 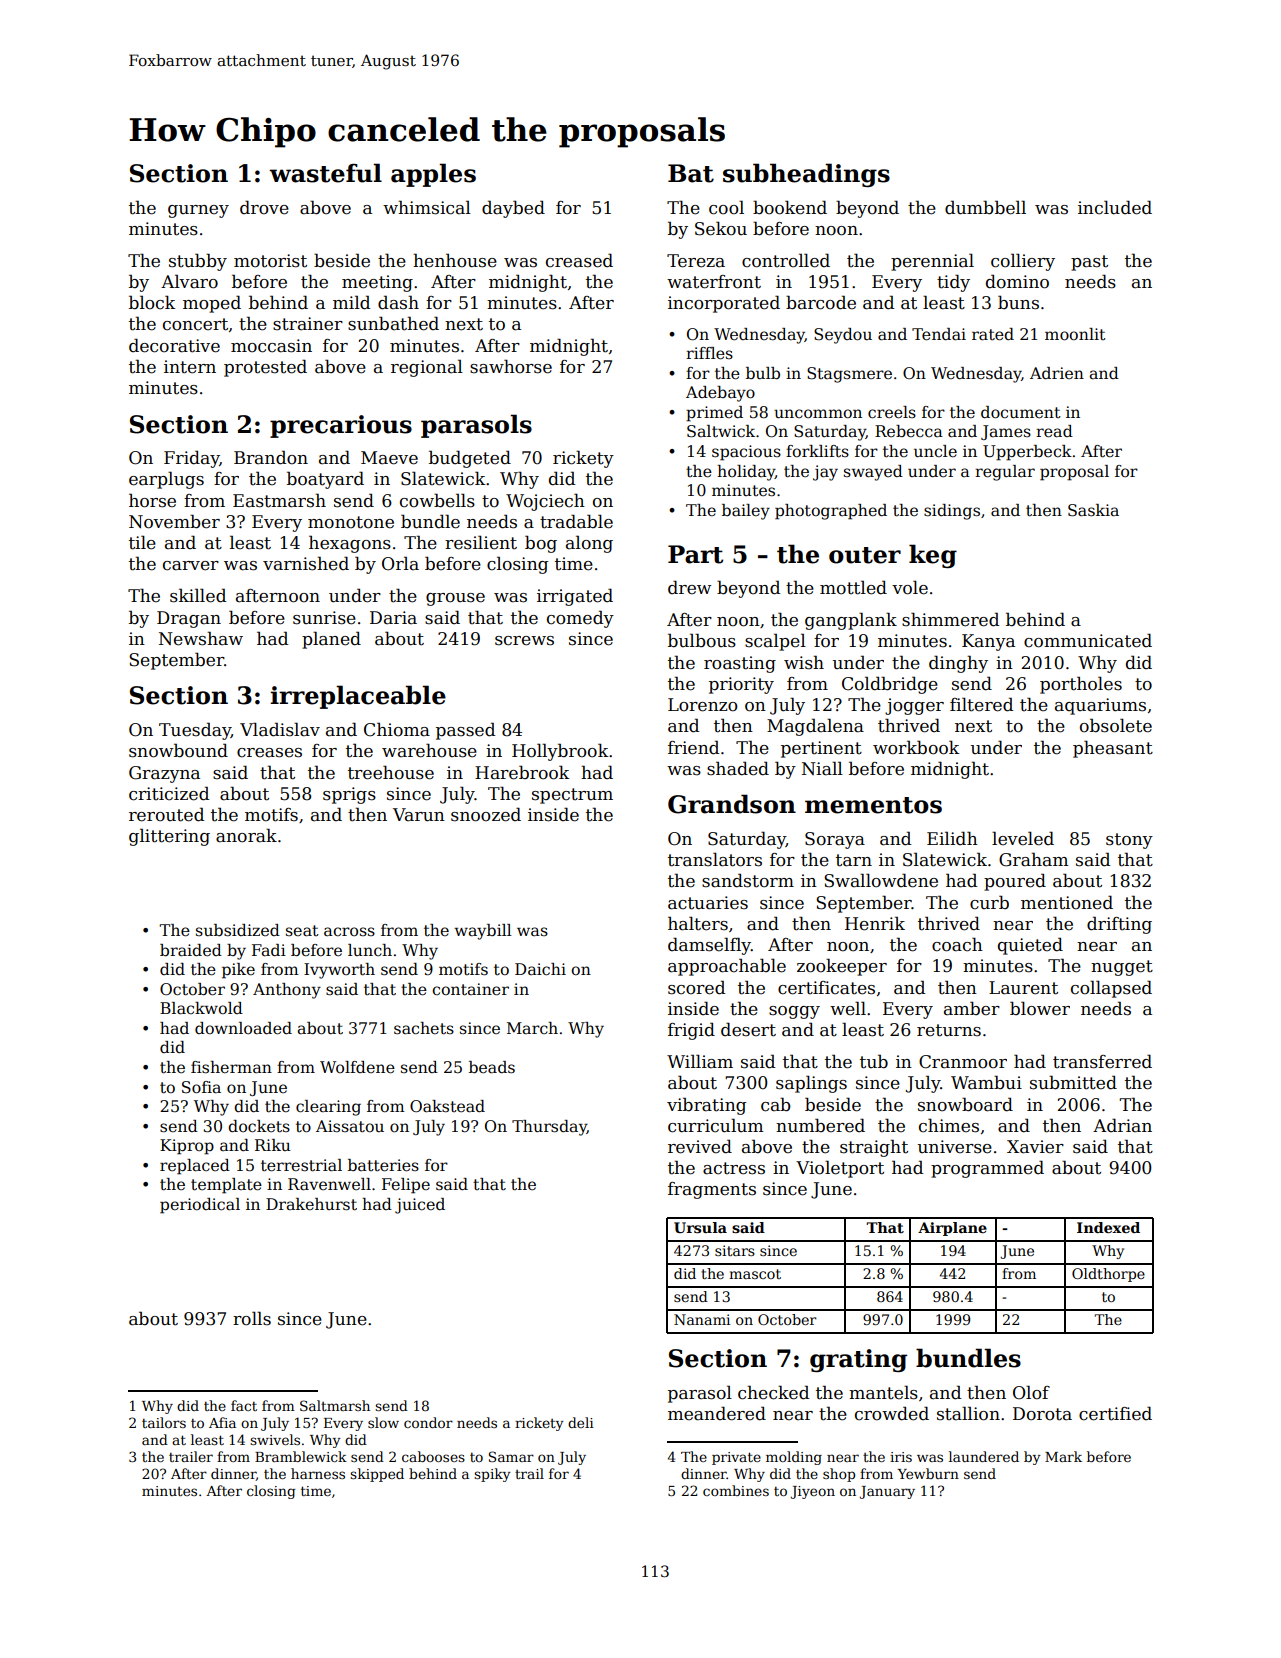 I want to click on tailors, so click(x=164, y=1422).
